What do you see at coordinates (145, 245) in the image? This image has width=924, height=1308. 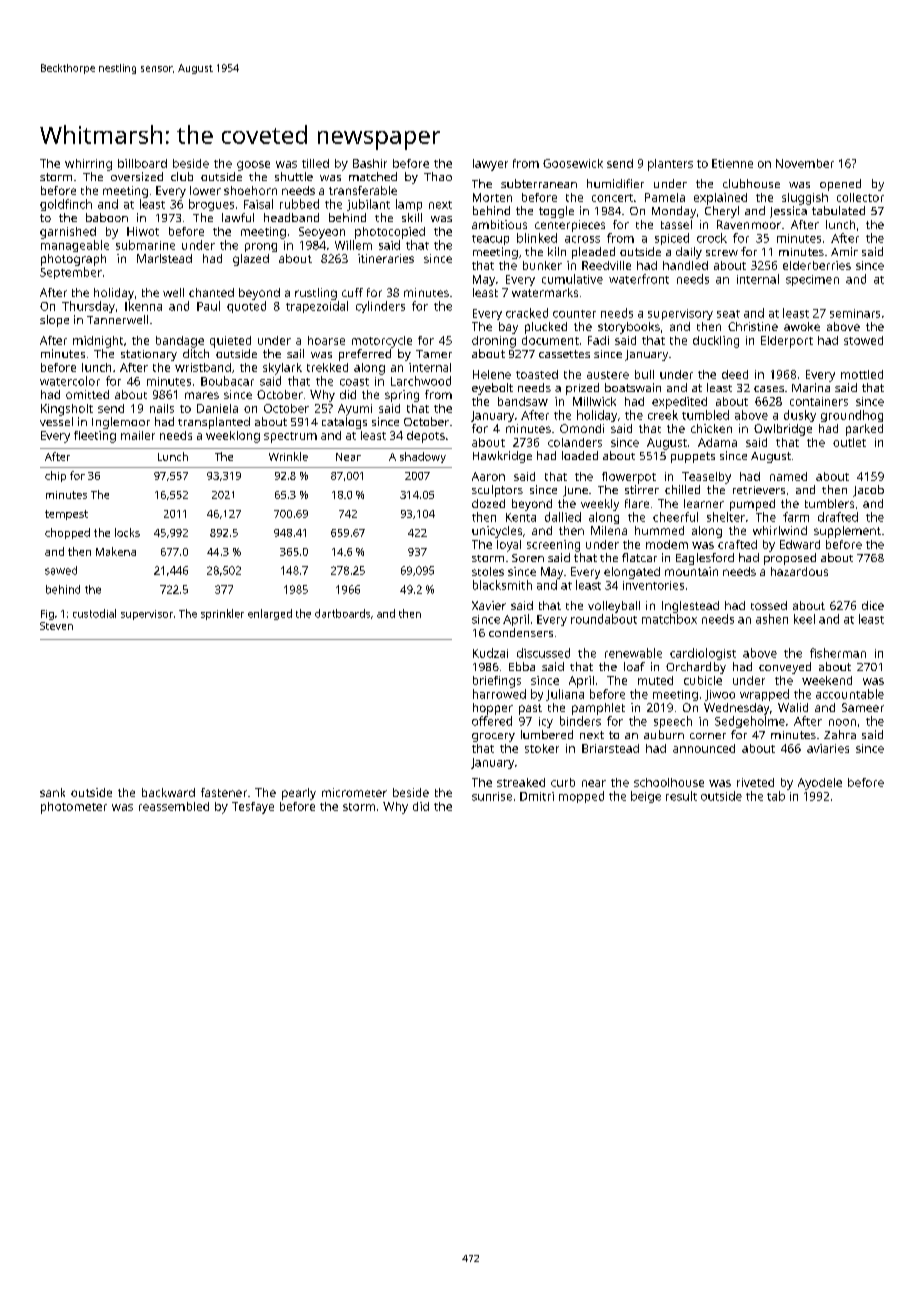 I see `submarine` at bounding box center [145, 245].
